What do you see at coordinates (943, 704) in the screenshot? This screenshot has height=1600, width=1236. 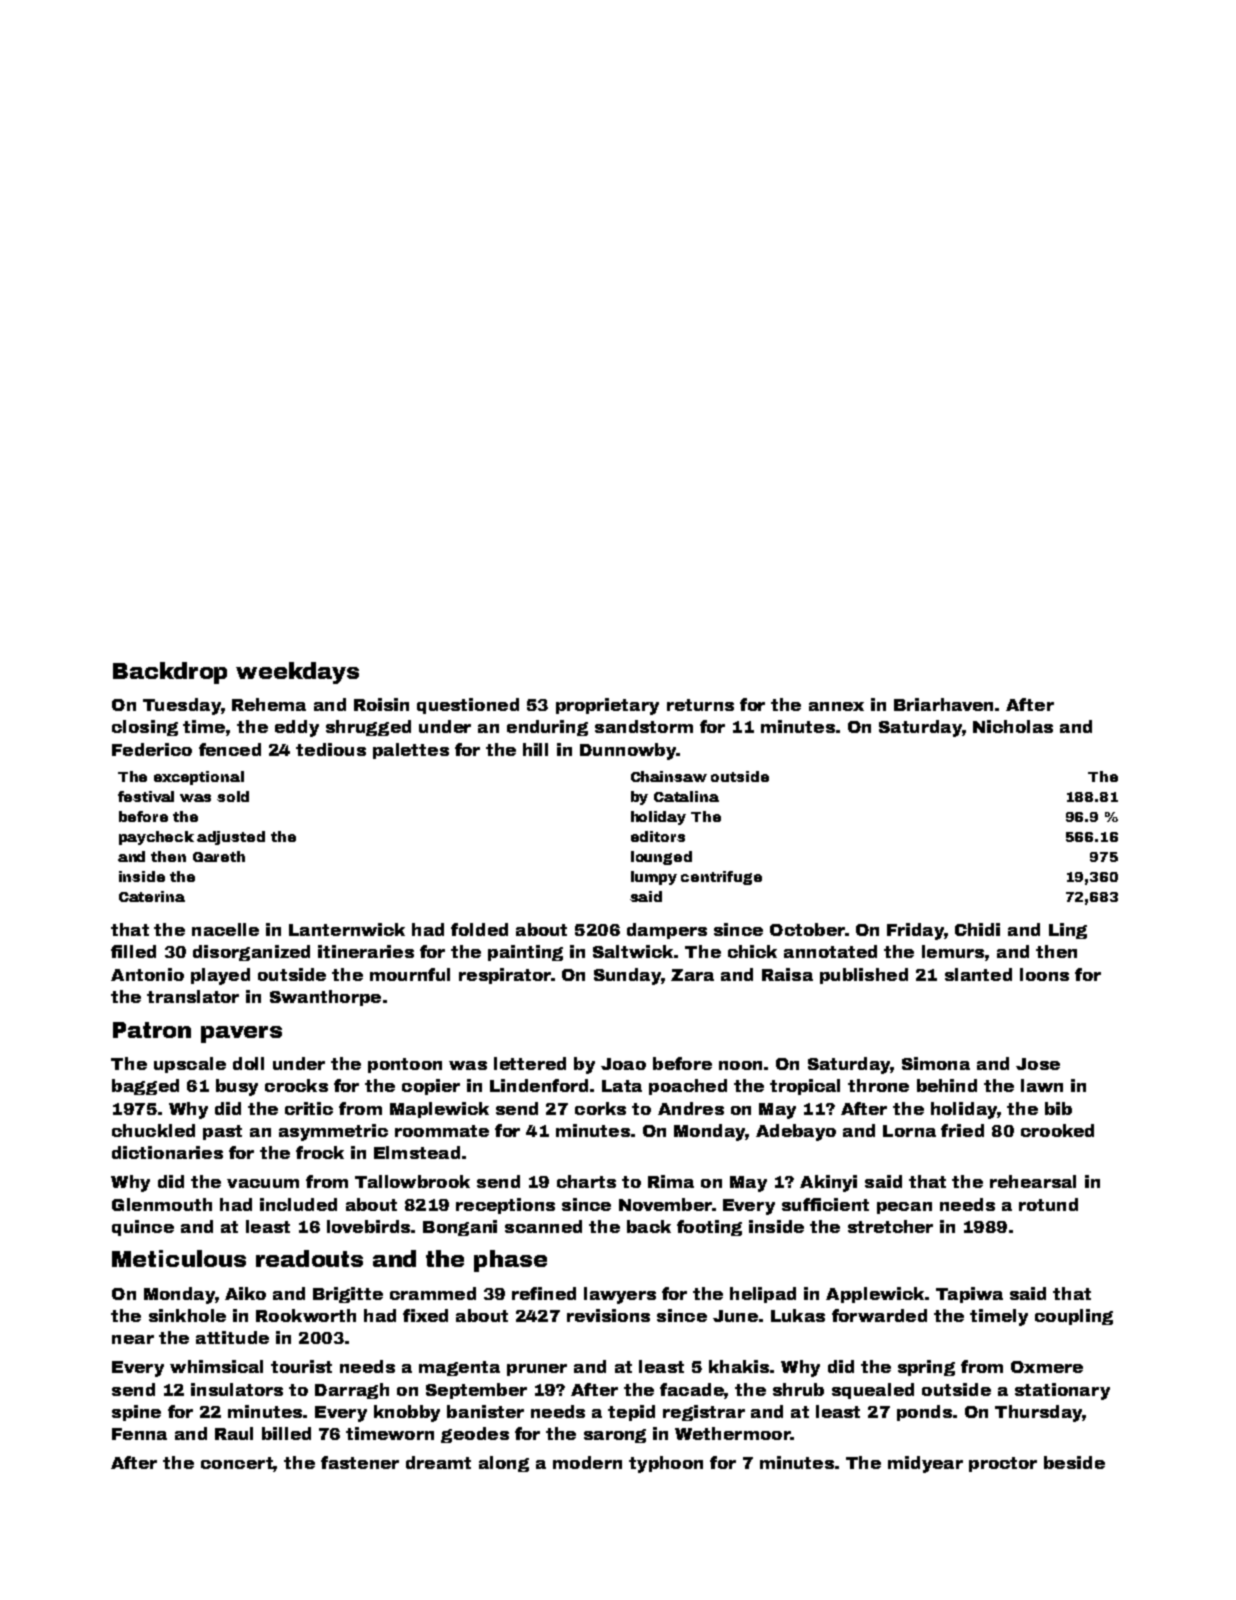 I see `Briarhaven` at bounding box center [943, 704].
